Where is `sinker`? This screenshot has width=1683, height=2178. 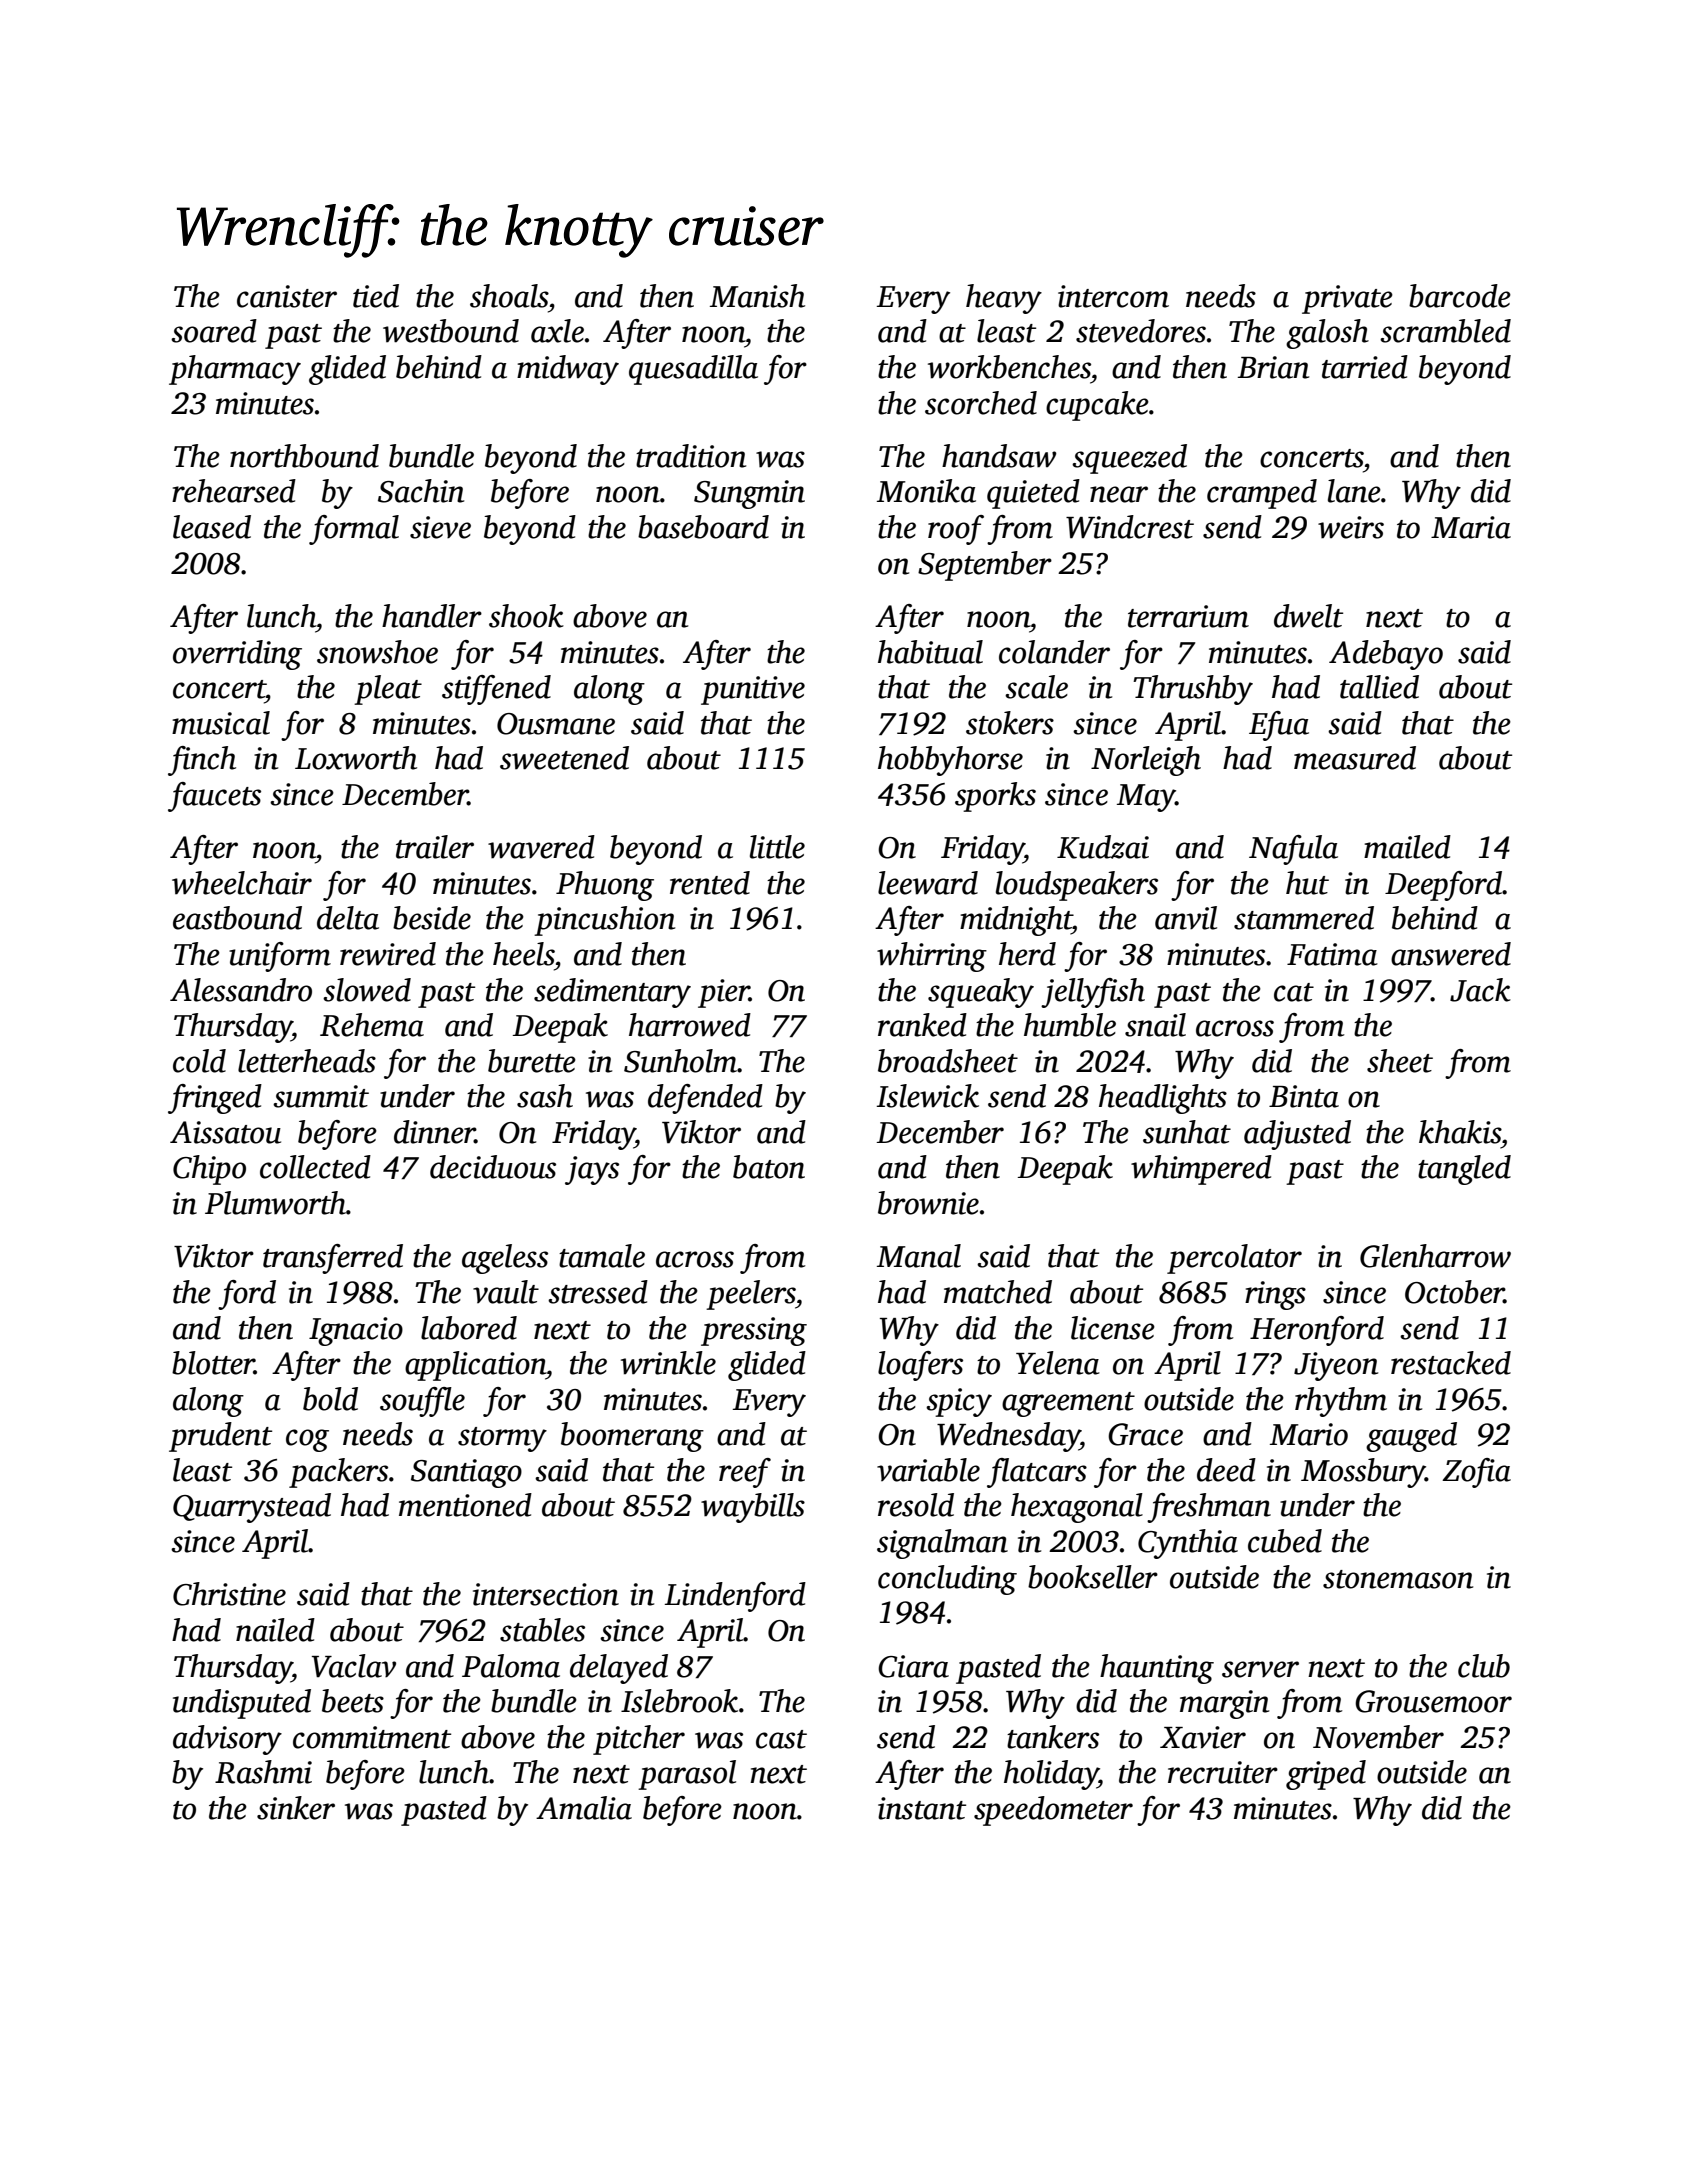 sinker is located at coordinates (296, 1808).
